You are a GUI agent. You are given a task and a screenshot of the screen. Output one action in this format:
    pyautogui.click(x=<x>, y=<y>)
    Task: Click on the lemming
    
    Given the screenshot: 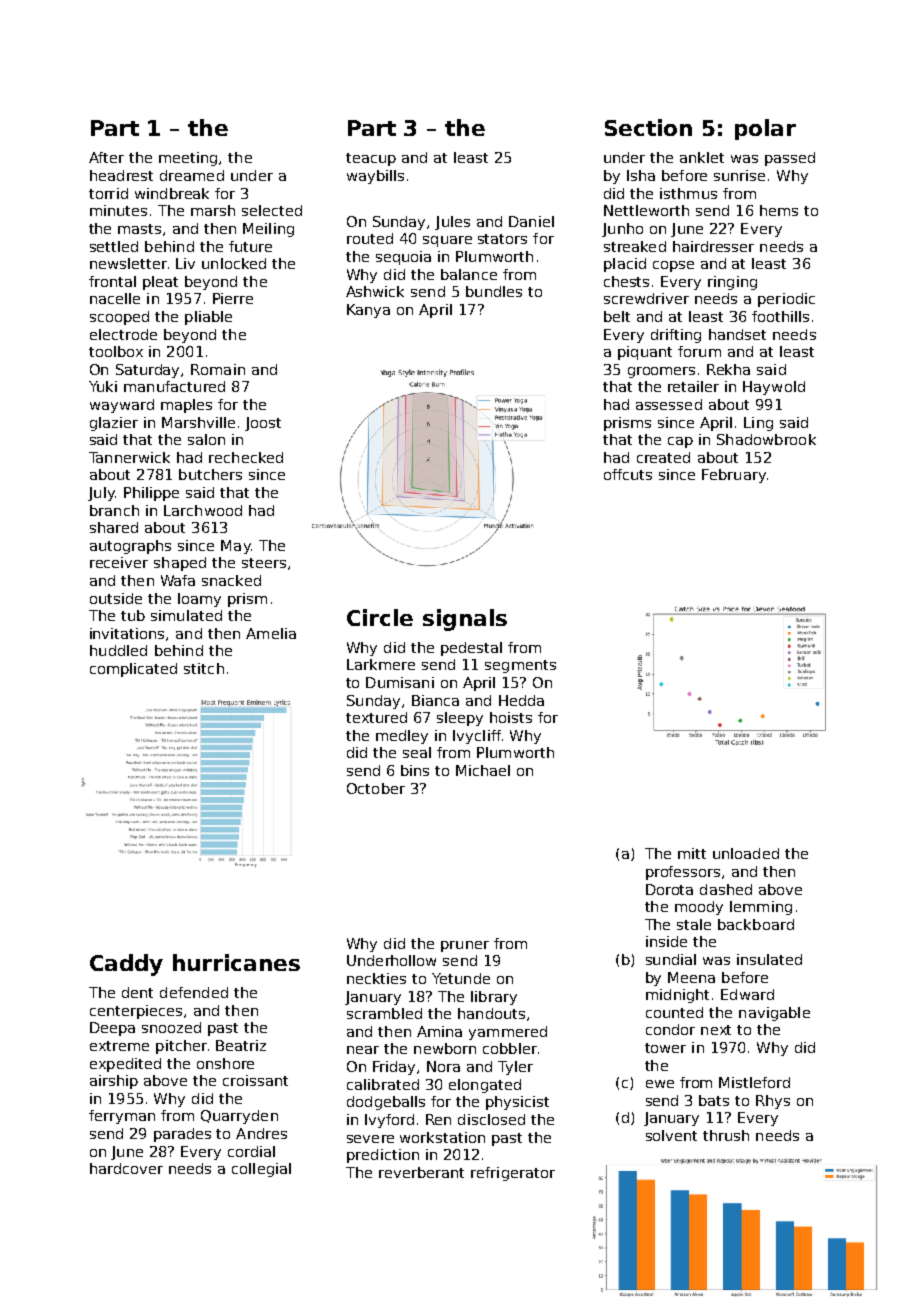 What is the action you would take?
    pyautogui.click(x=761, y=908)
